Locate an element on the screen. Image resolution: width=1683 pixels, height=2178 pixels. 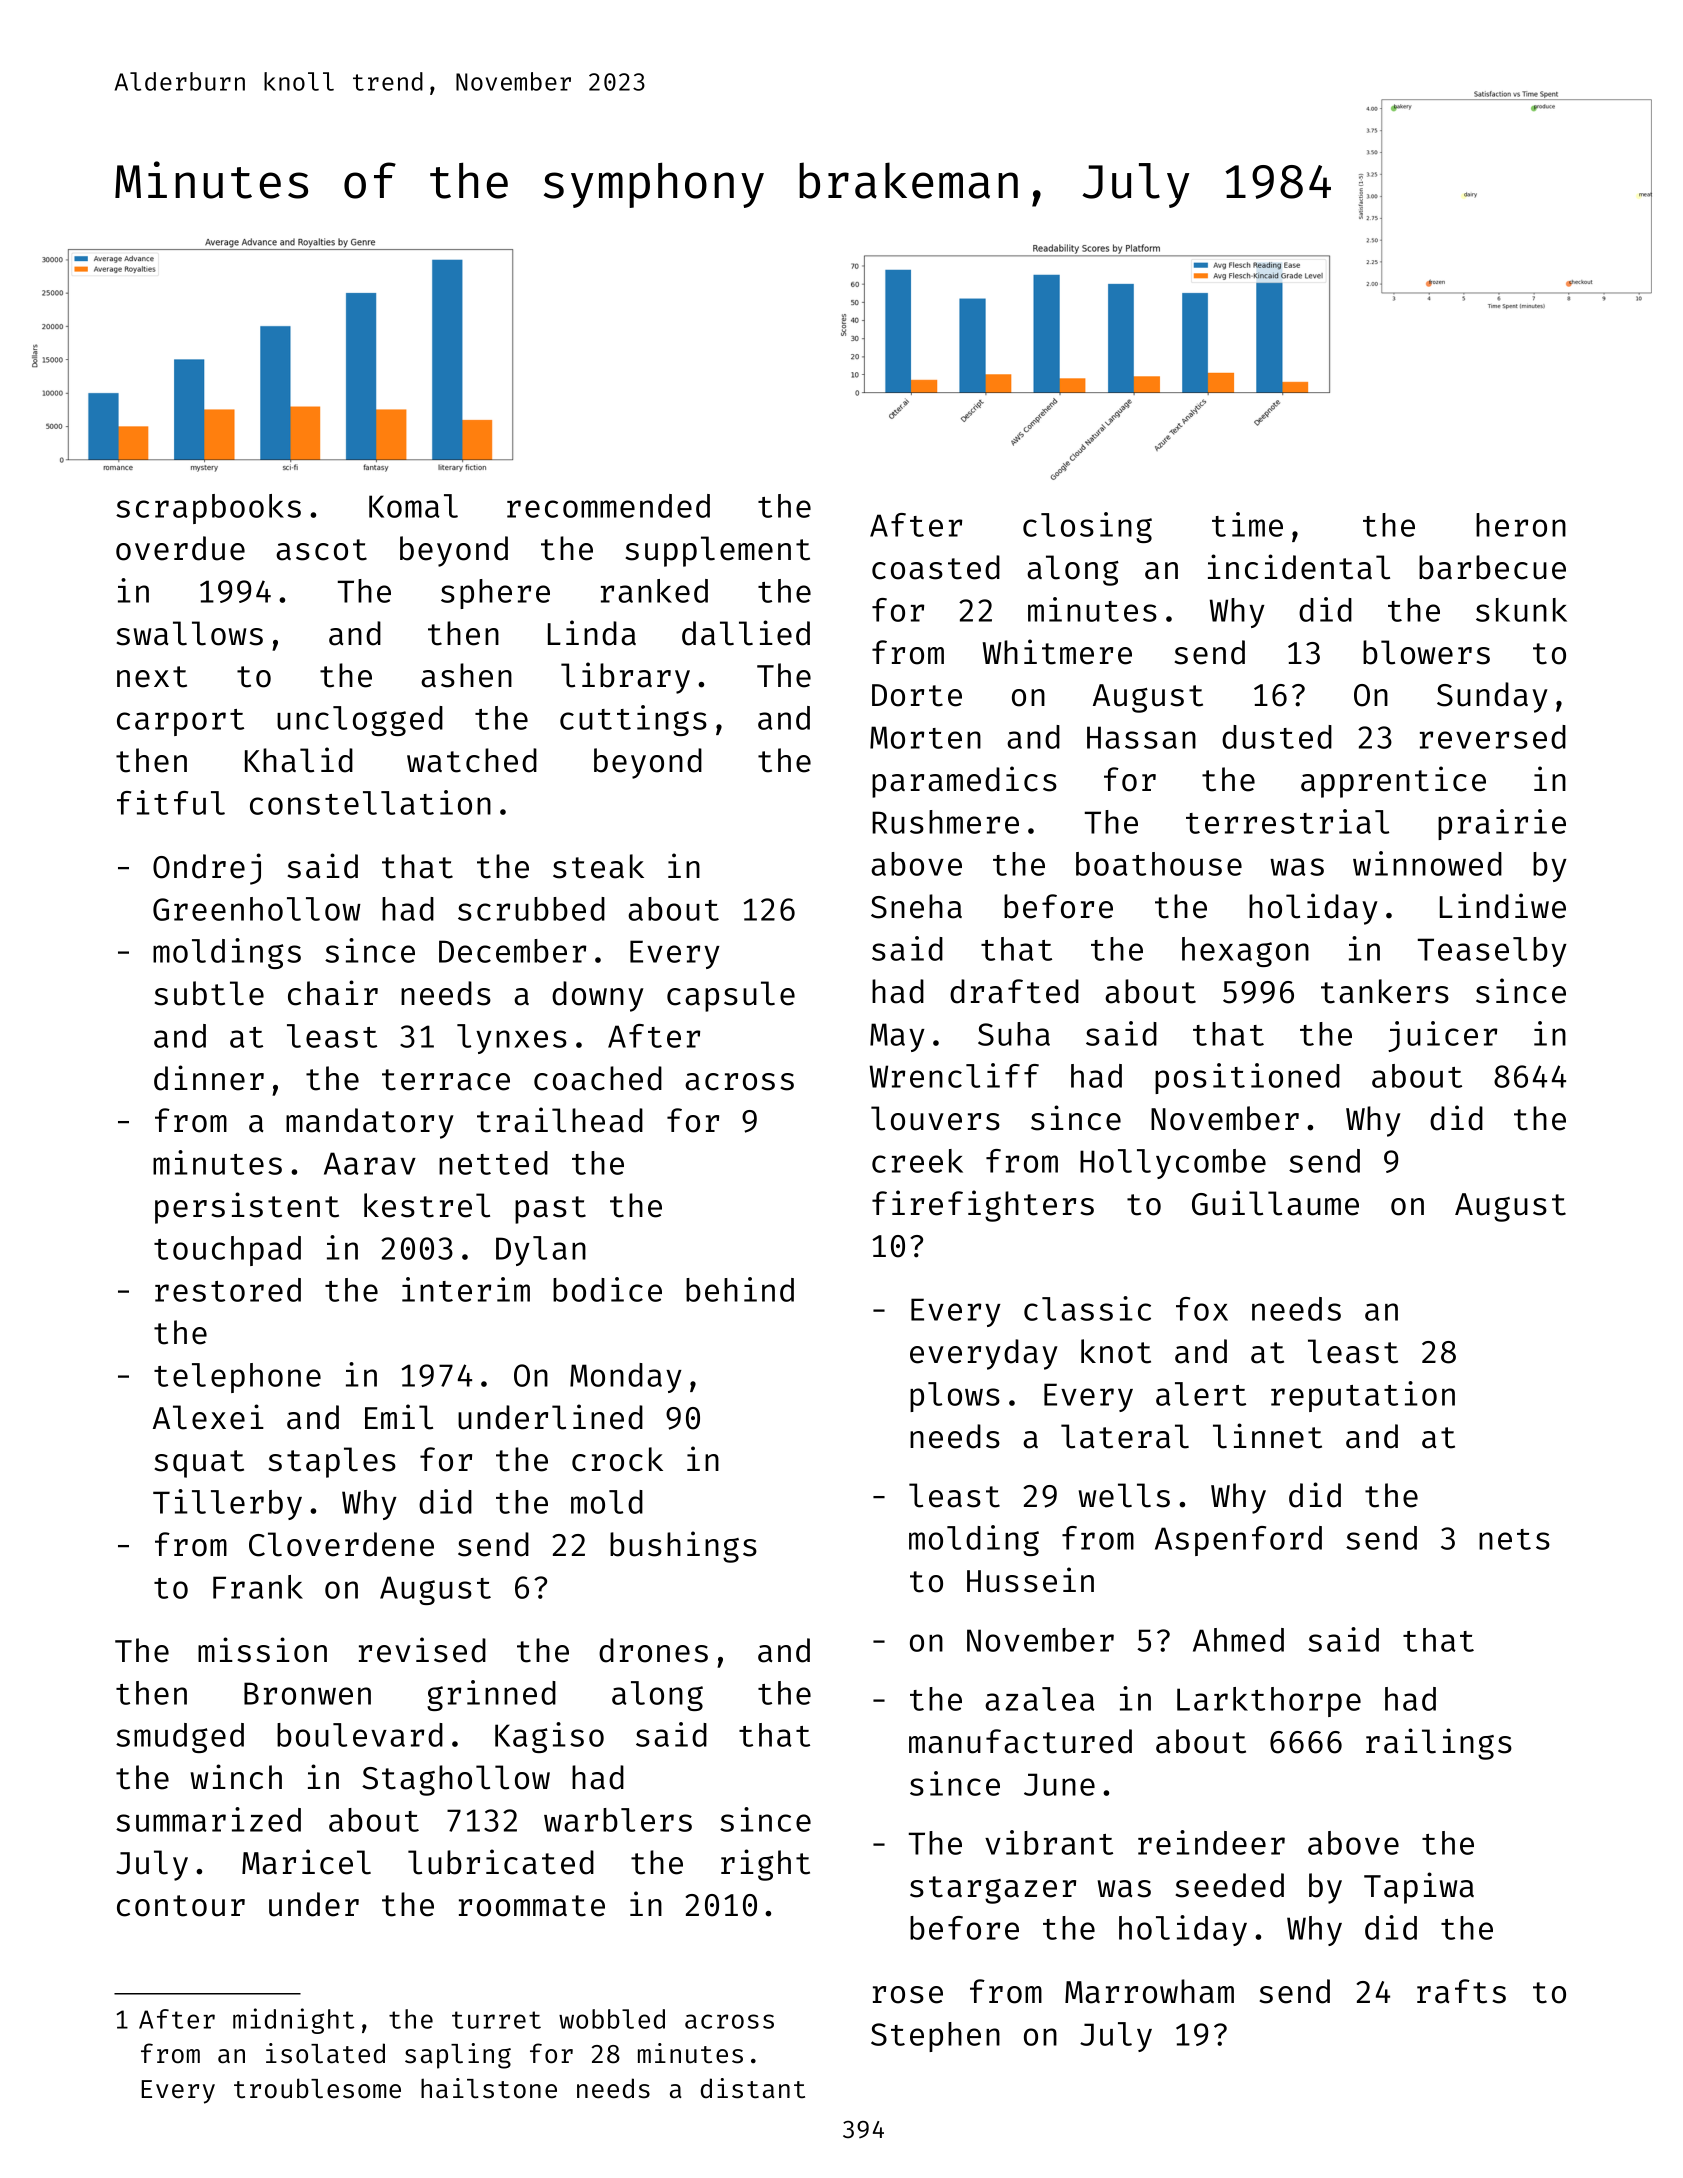
stargazer is located at coordinates (993, 1890).
